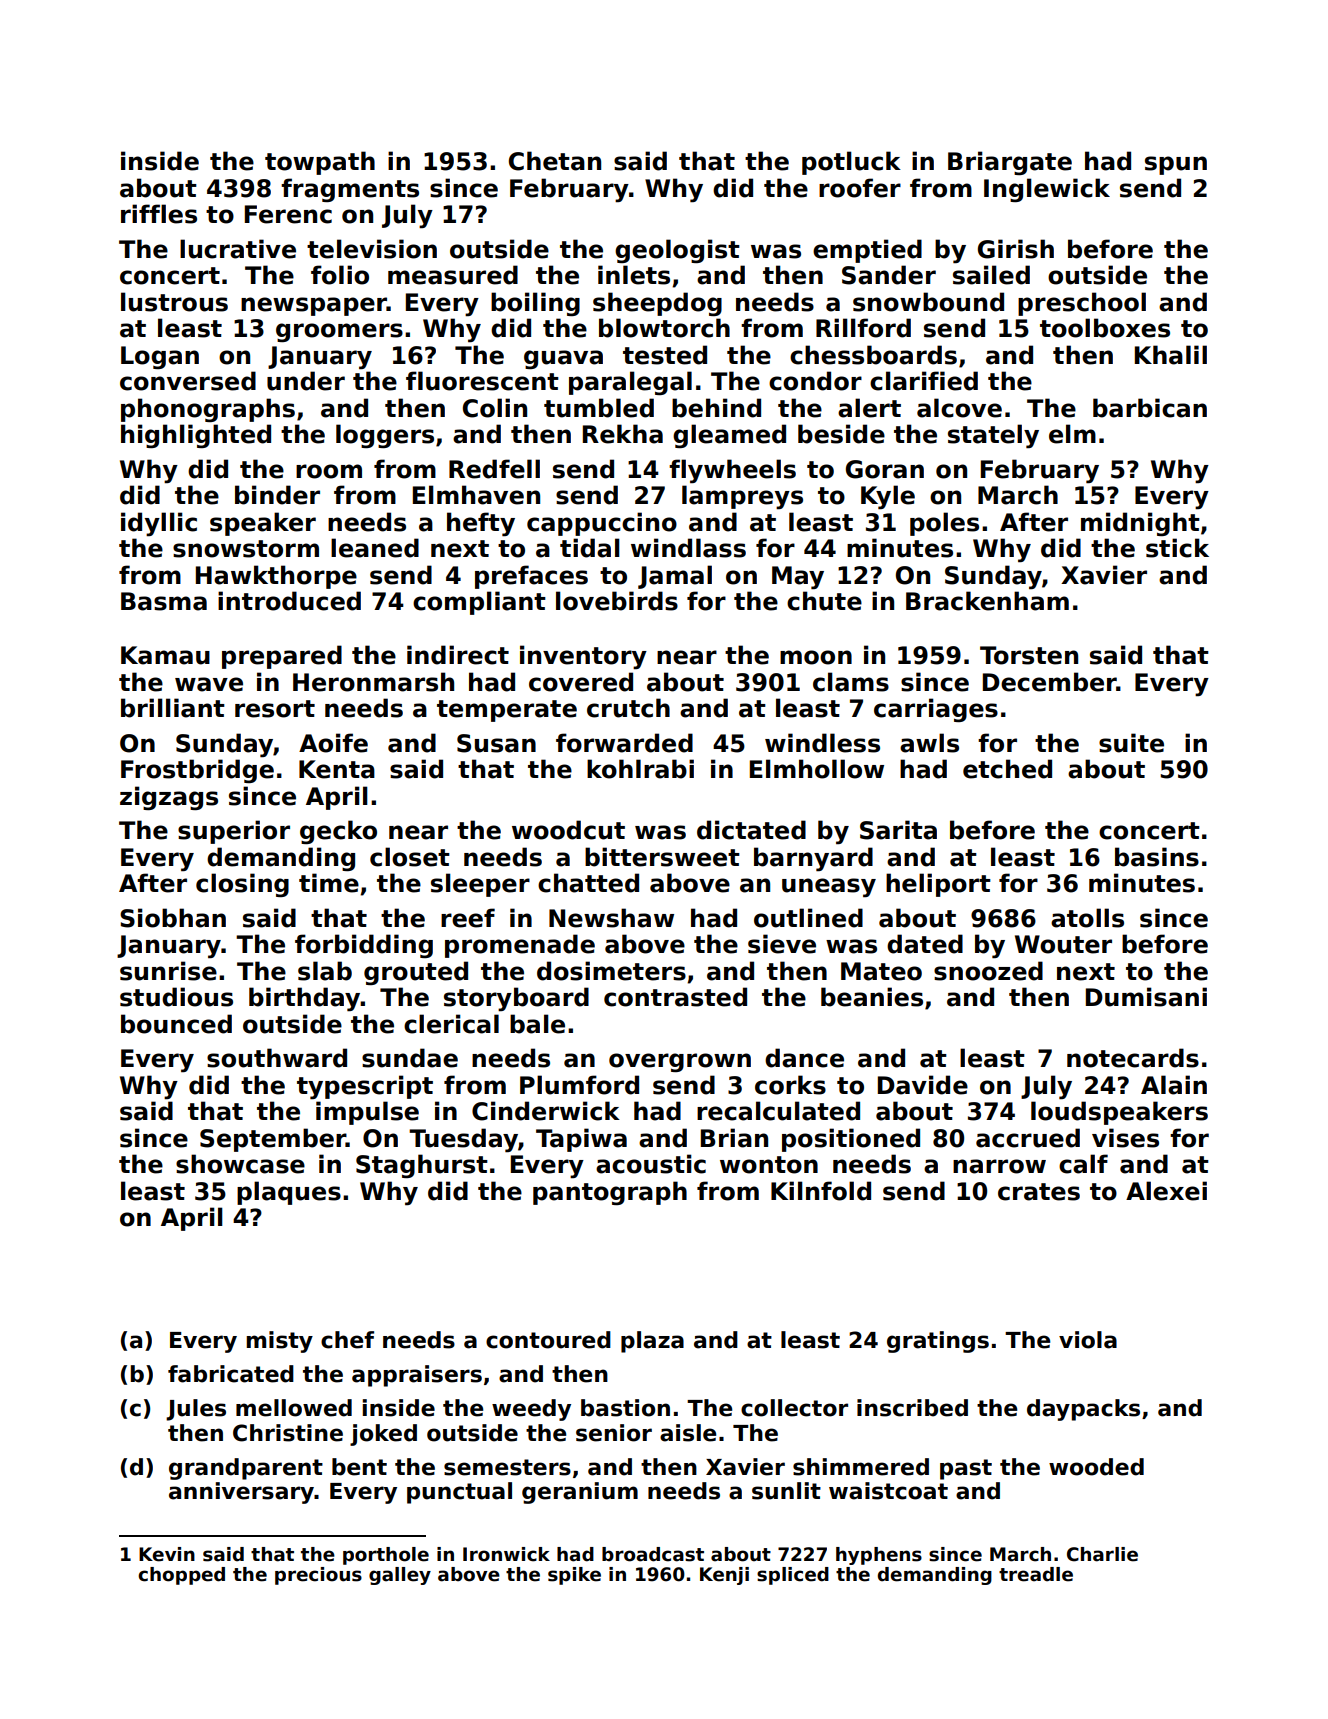  What do you see at coordinates (275, 709) in the screenshot?
I see `resort` at bounding box center [275, 709].
